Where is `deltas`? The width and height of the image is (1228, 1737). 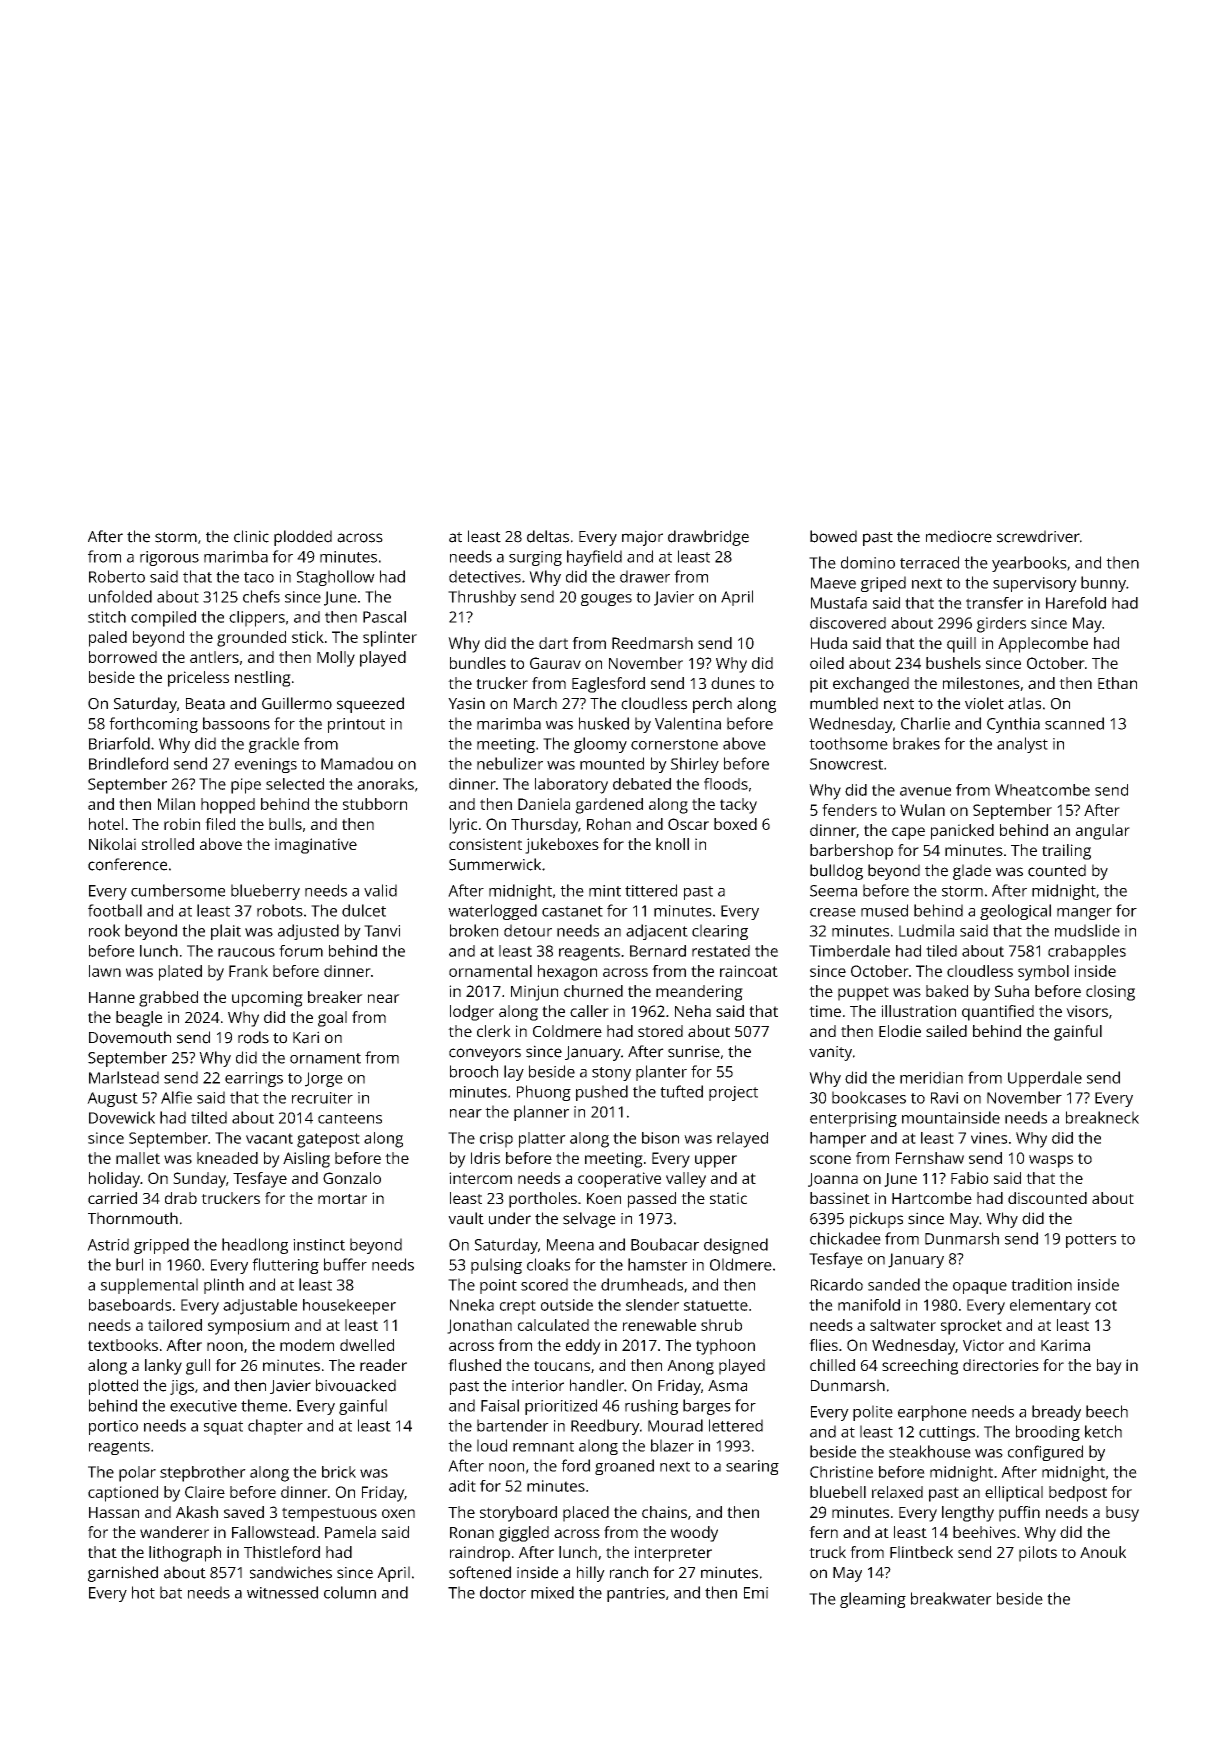
deltas is located at coordinates (548, 536).
